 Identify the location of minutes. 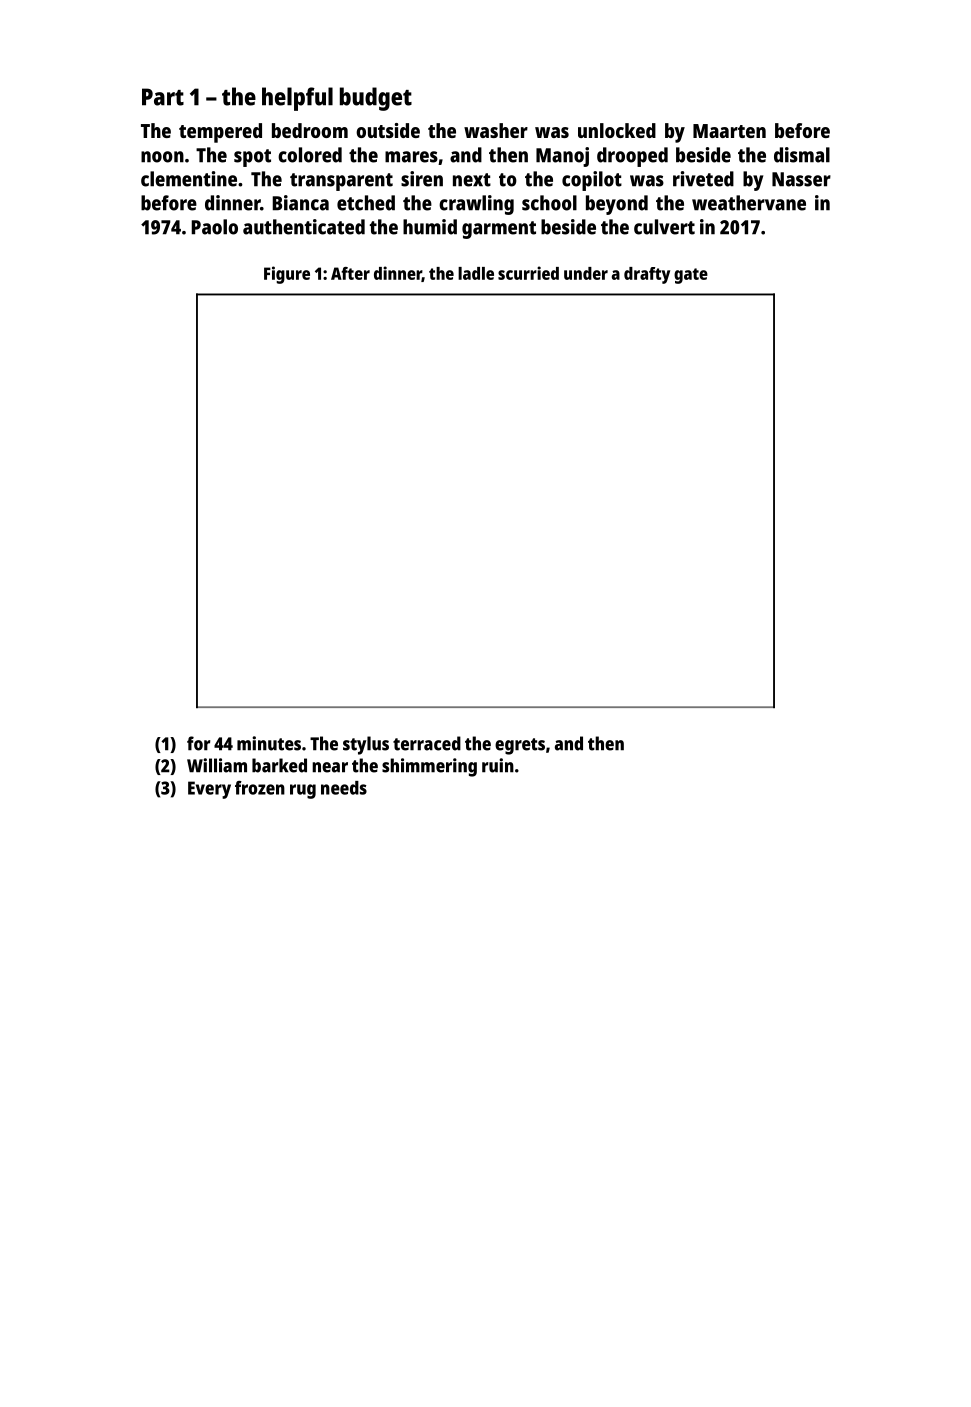
(269, 743).
